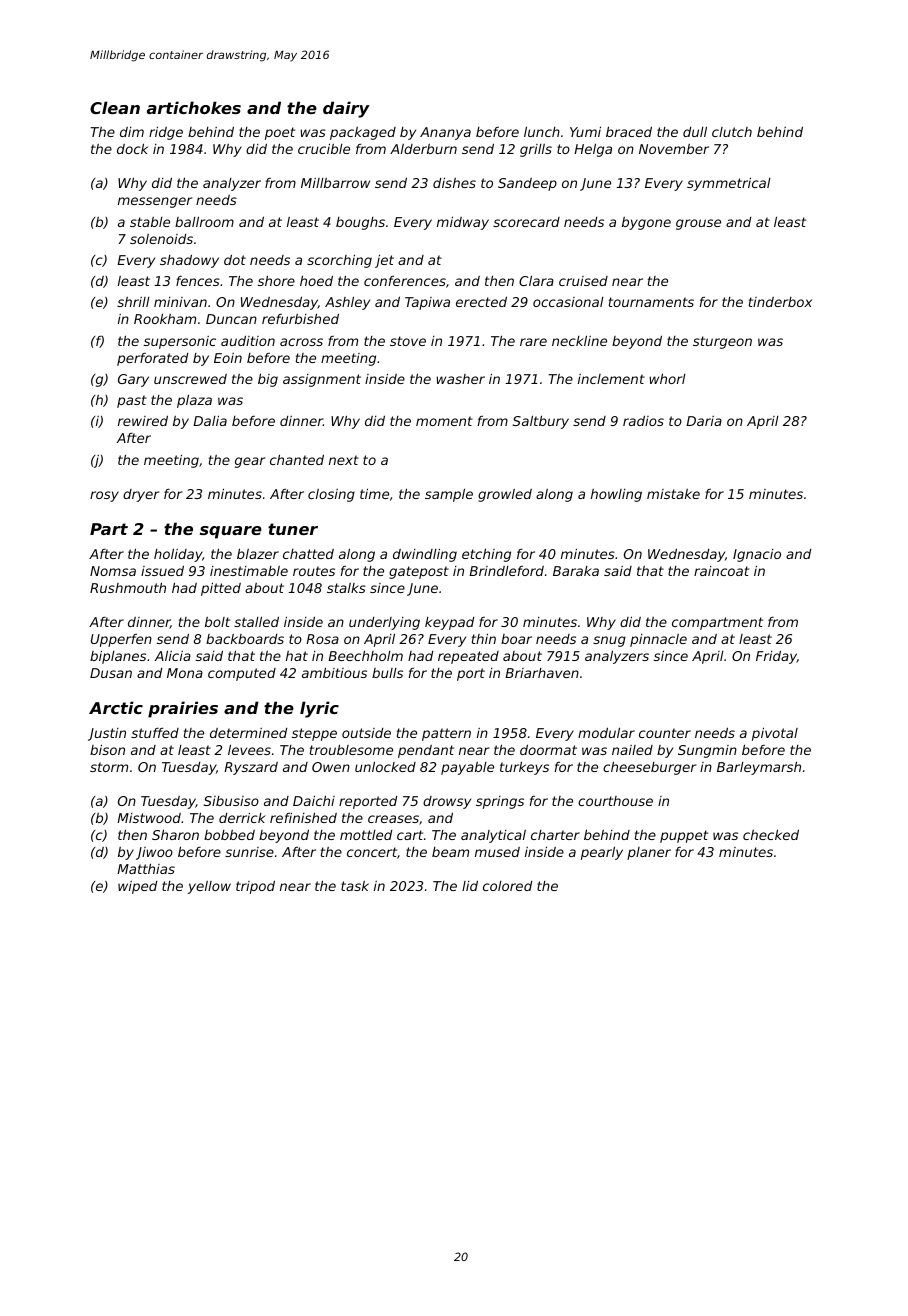 This screenshot has height=1316, width=908. I want to click on Mistwood, so click(149, 818).
